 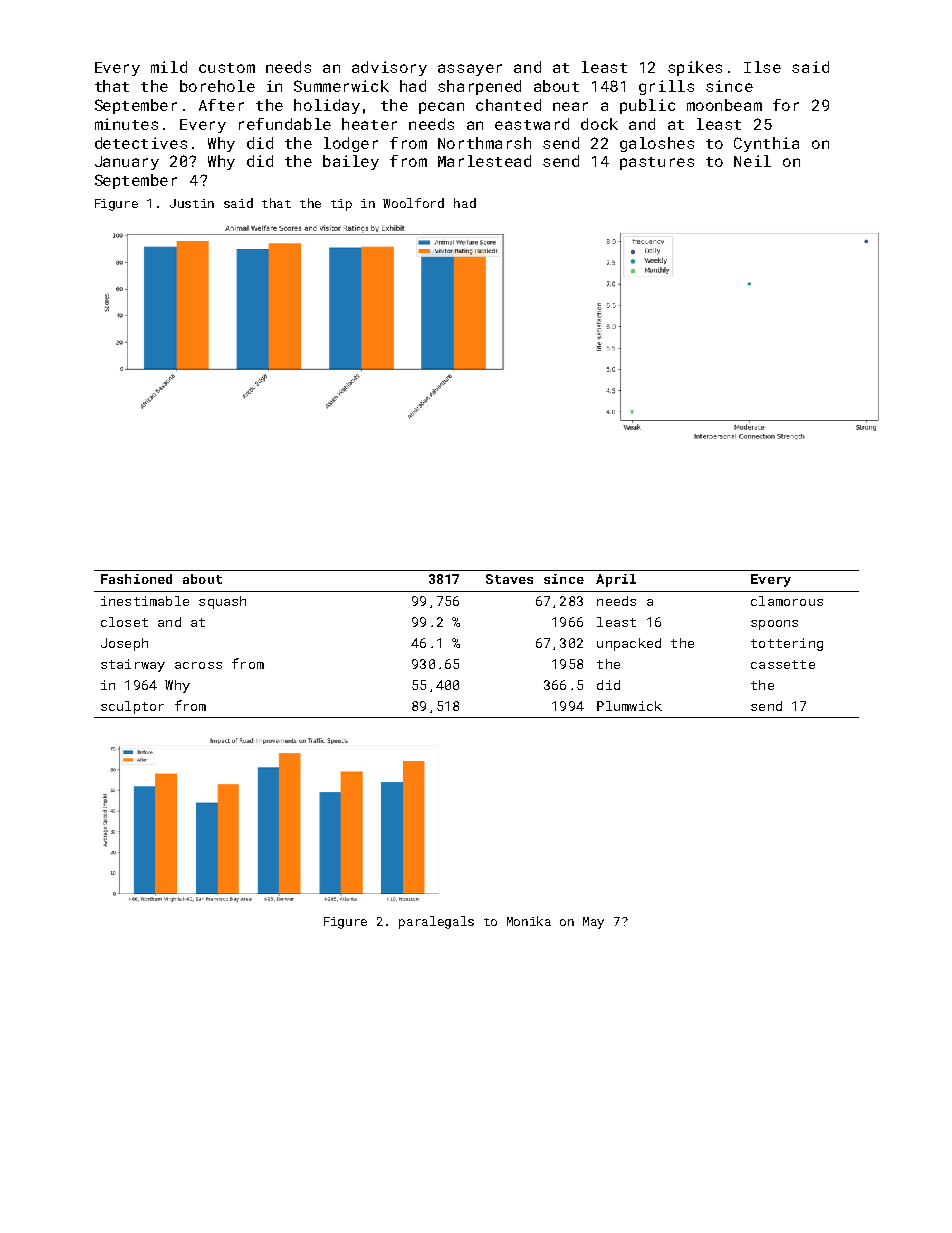 What do you see at coordinates (341, 205) in the screenshot?
I see `tip` at bounding box center [341, 205].
